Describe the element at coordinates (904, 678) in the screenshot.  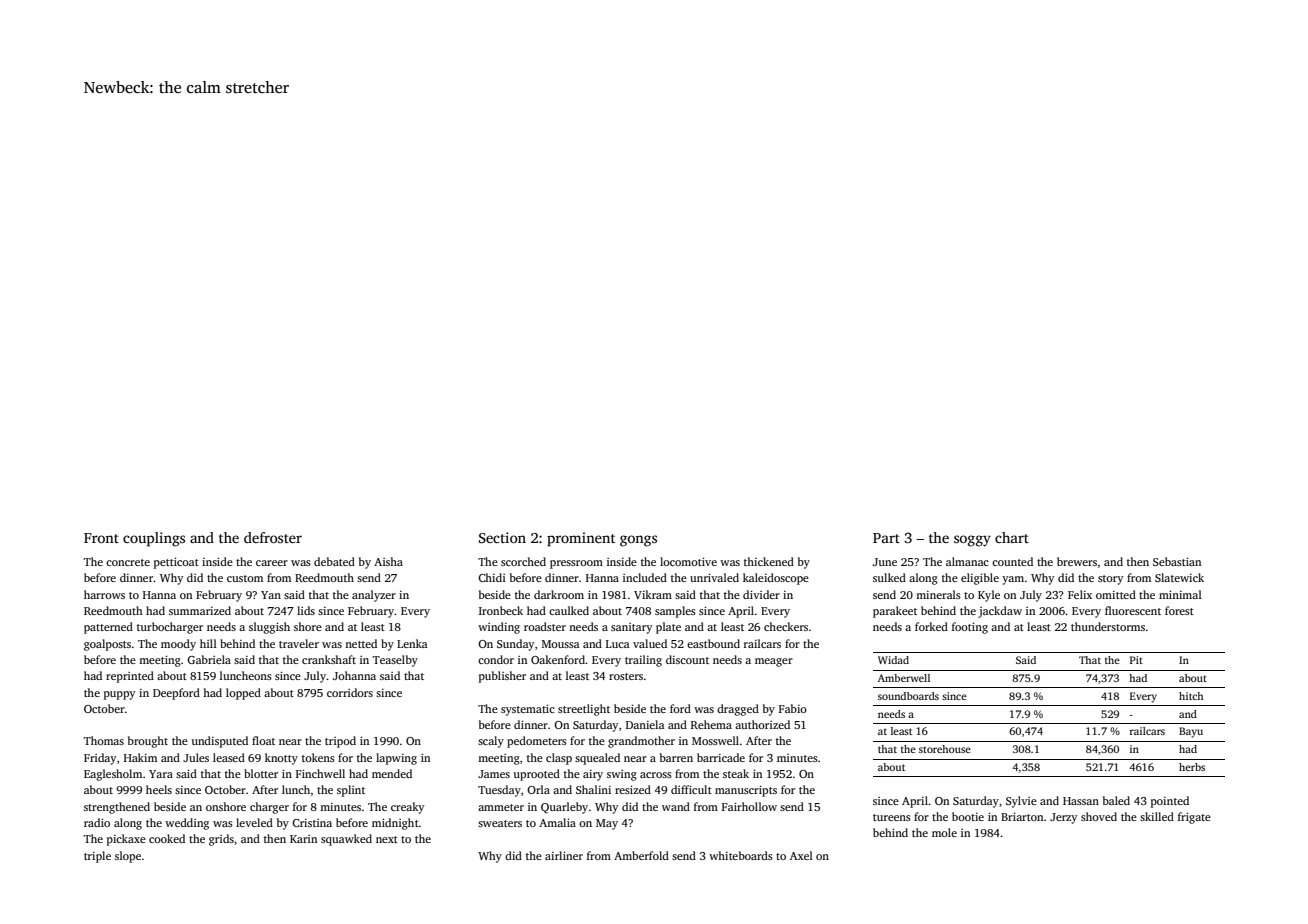
I see `Amberwell` at that location.
